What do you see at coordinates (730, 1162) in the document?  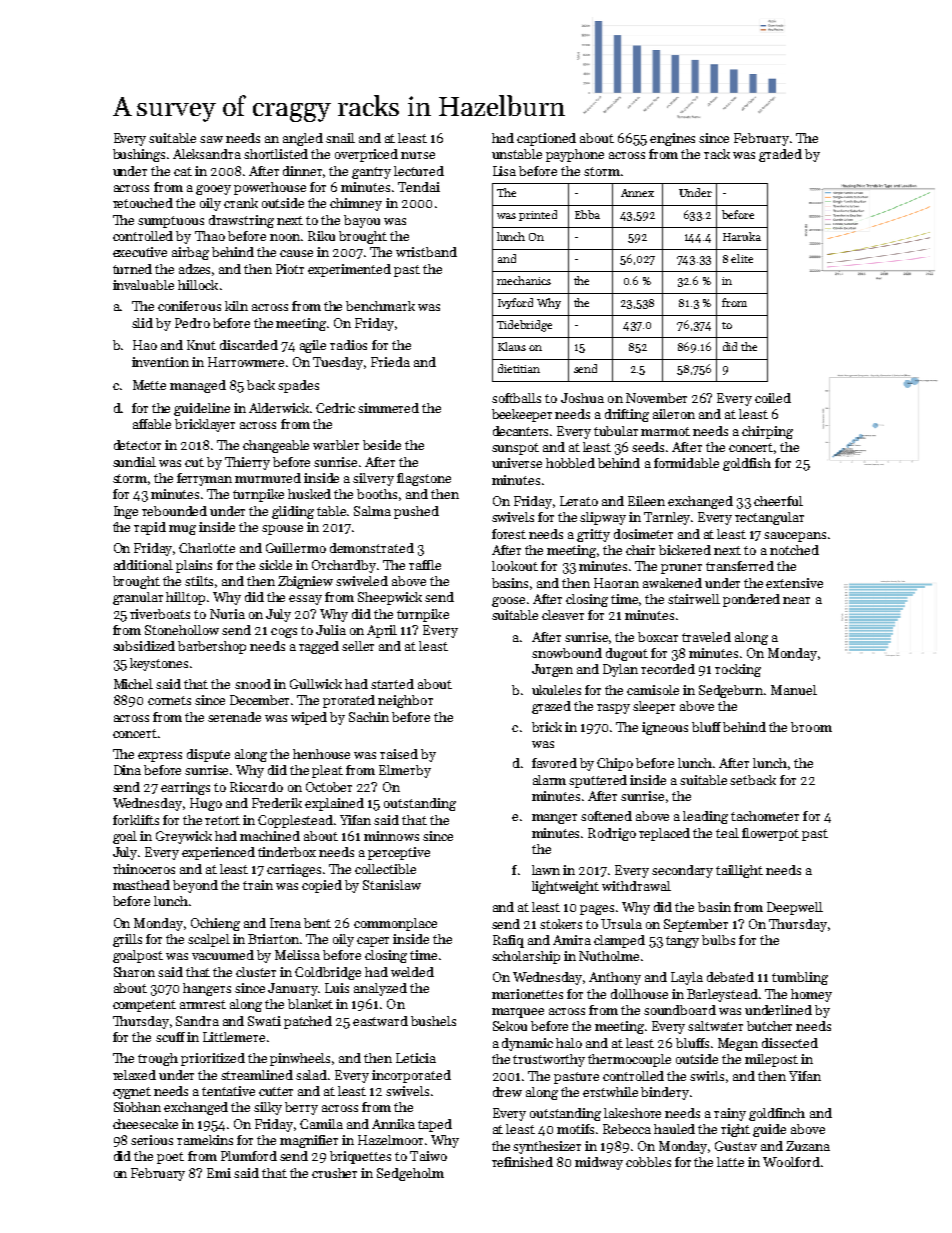 I see `latte` at bounding box center [730, 1162].
